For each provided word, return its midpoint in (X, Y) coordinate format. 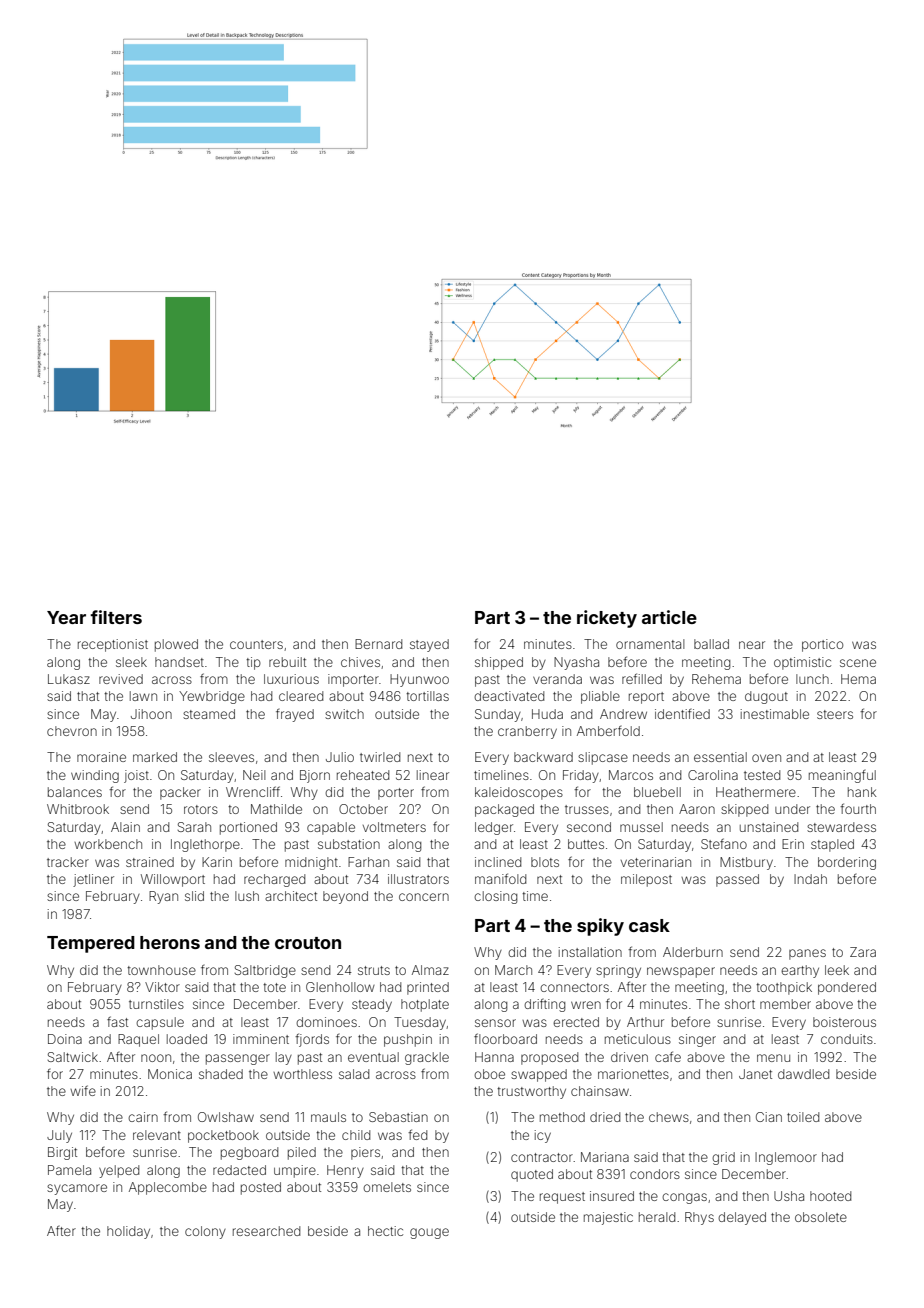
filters (116, 617)
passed (737, 880)
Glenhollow (340, 987)
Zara (863, 952)
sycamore (77, 1189)
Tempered (91, 944)
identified (682, 714)
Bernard (378, 644)
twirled (380, 757)
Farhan (368, 862)
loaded (187, 1039)
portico (822, 645)
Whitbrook (78, 809)
